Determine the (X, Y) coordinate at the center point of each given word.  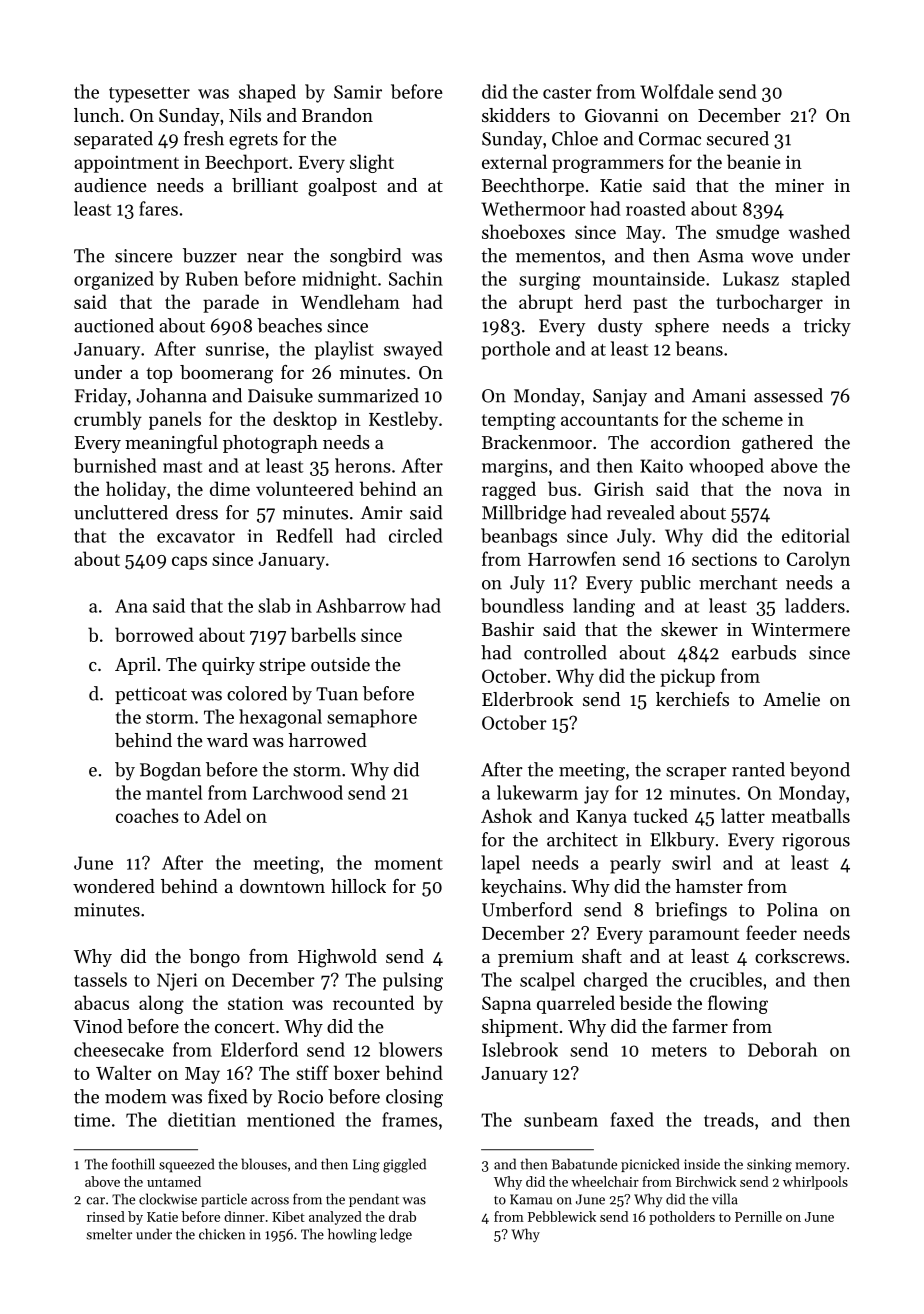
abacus (101, 1002)
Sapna (506, 1005)
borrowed (154, 634)
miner (799, 185)
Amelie (791, 699)
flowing (738, 1004)
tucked (661, 815)
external (514, 161)
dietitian (202, 1119)
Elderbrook (527, 699)
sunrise (235, 349)
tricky (827, 327)
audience (110, 185)
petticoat (151, 695)
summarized (368, 395)
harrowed (328, 740)
